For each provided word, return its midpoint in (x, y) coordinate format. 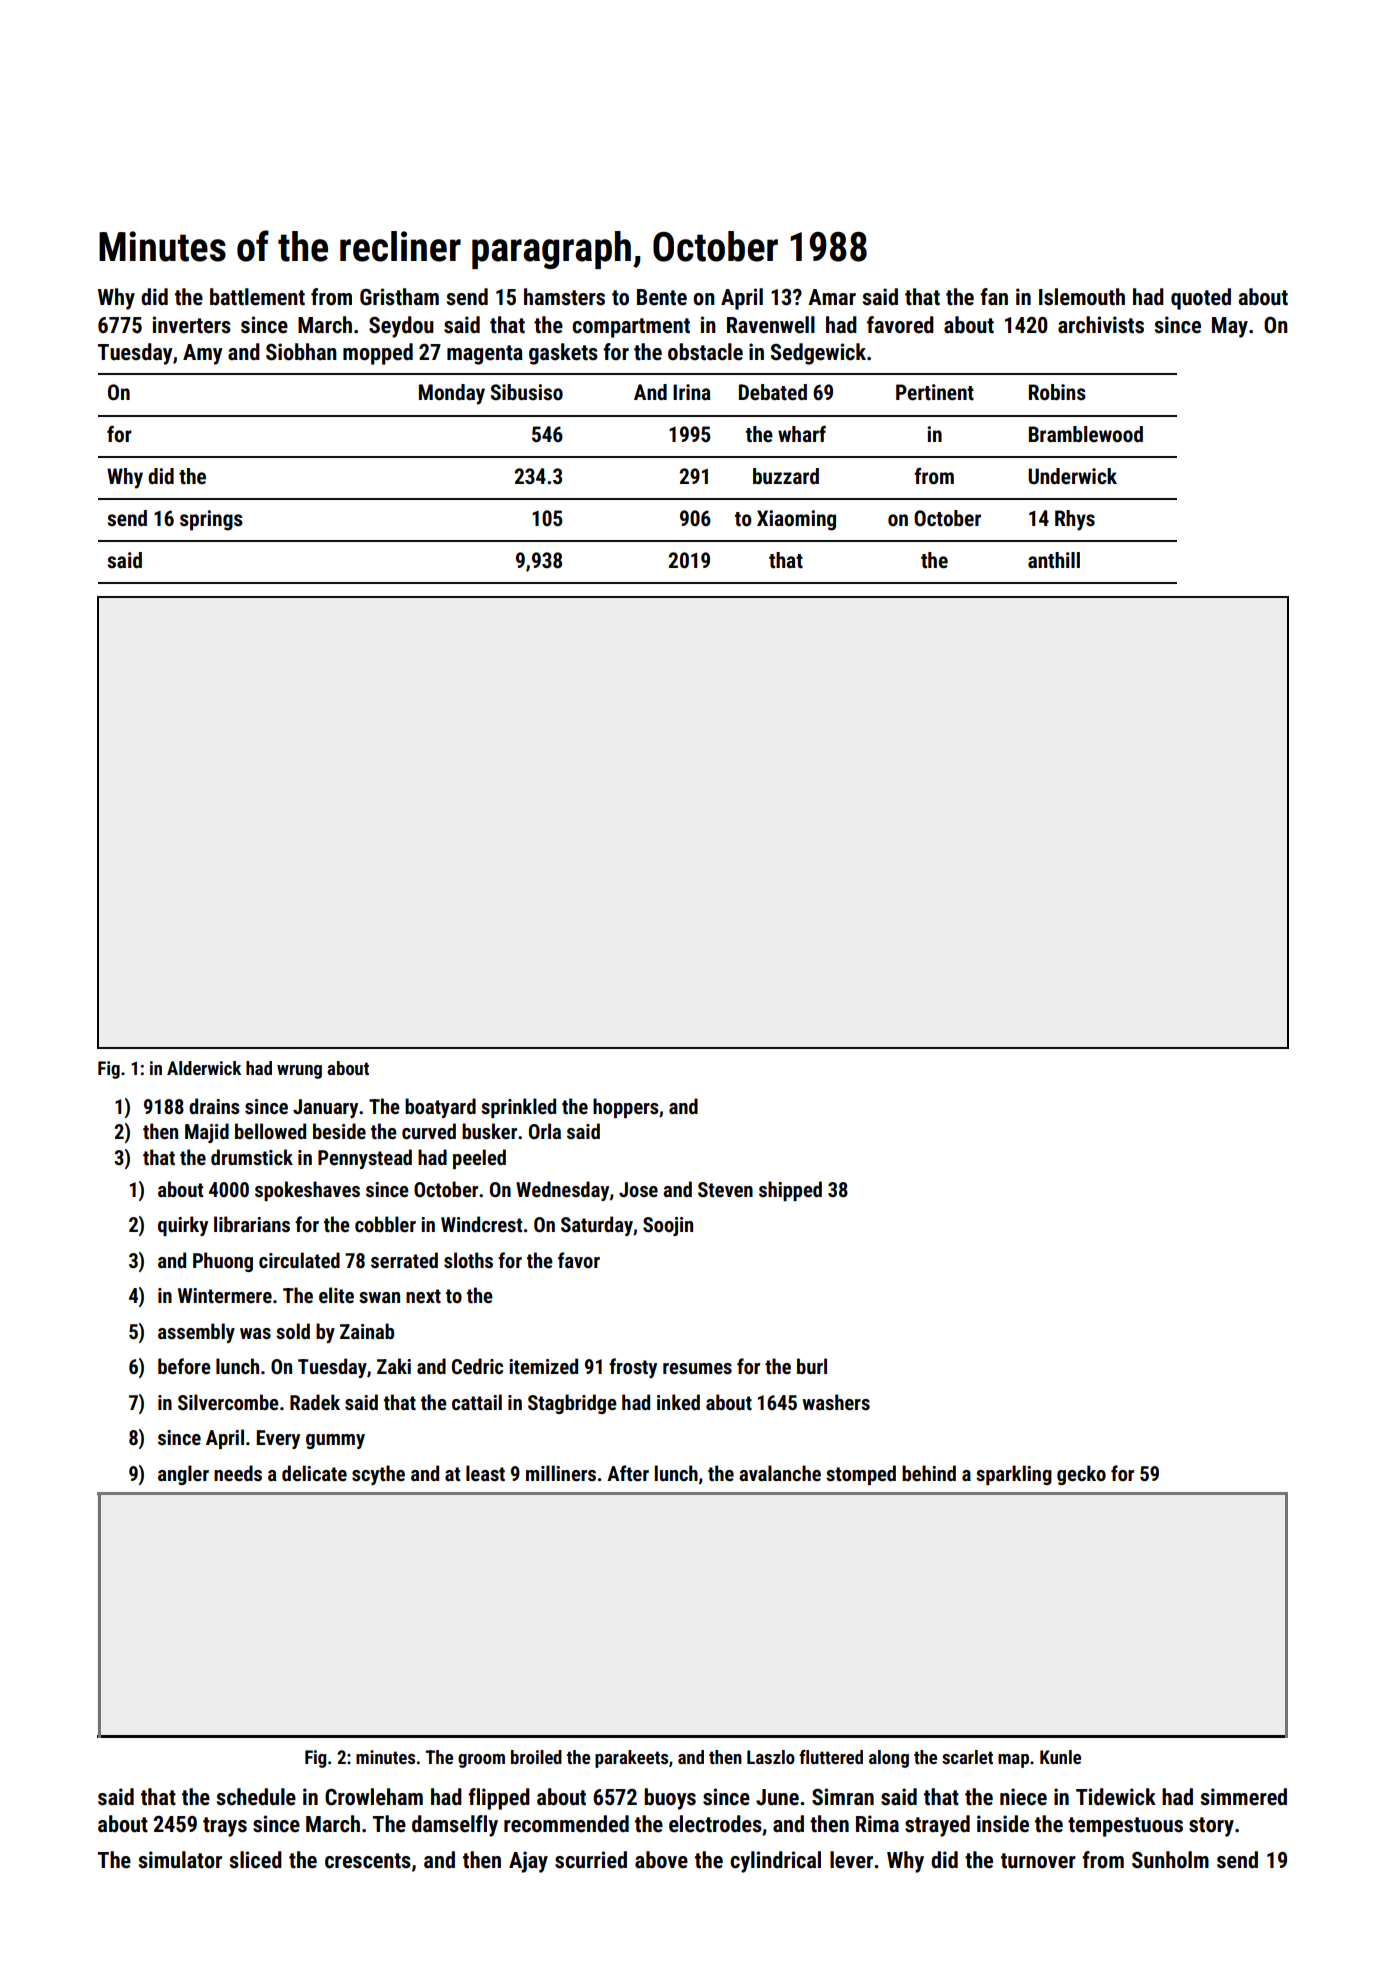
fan (994, 296)
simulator (180, 1860)
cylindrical (775, 1862)
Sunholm (1170, 1860)
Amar (832, 297)
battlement (257, 297)
